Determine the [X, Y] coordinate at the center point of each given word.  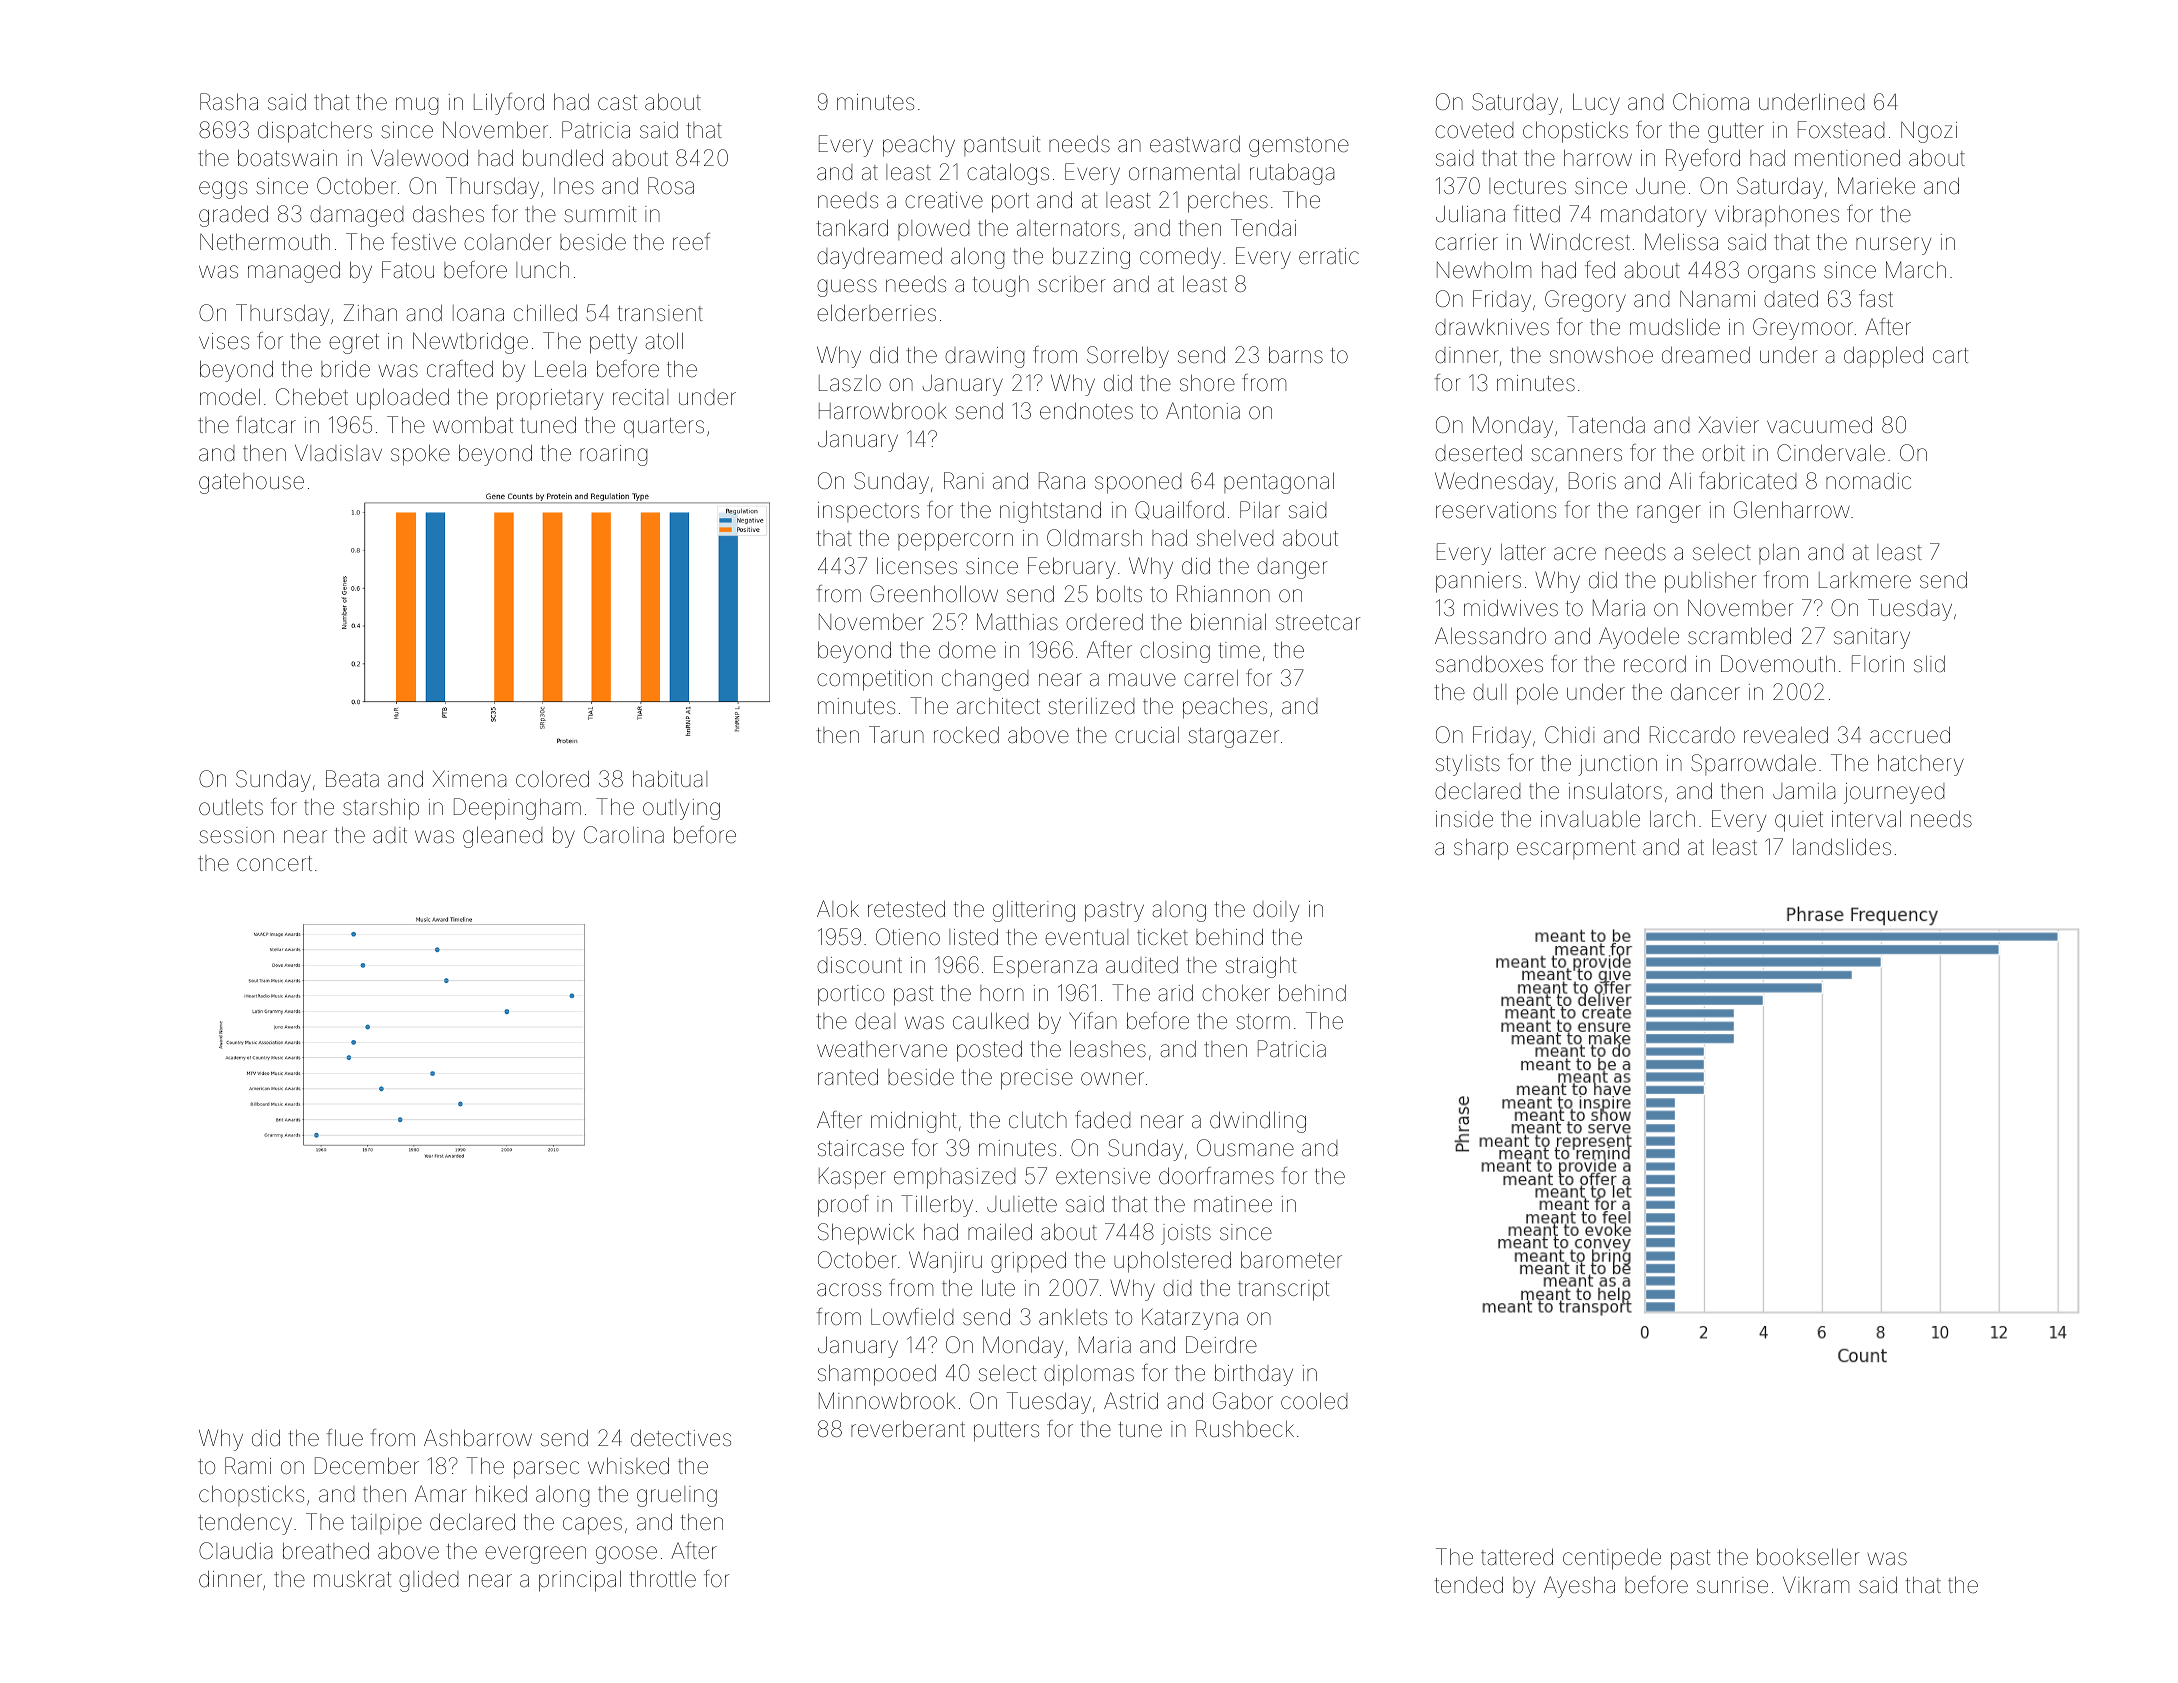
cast [617, 103]
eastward [1195, 144]
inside [1464, 819]
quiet [1799, 821]
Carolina [624, 835]
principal [580, 1581]
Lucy [1596, 104]
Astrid [1131, 1401]
